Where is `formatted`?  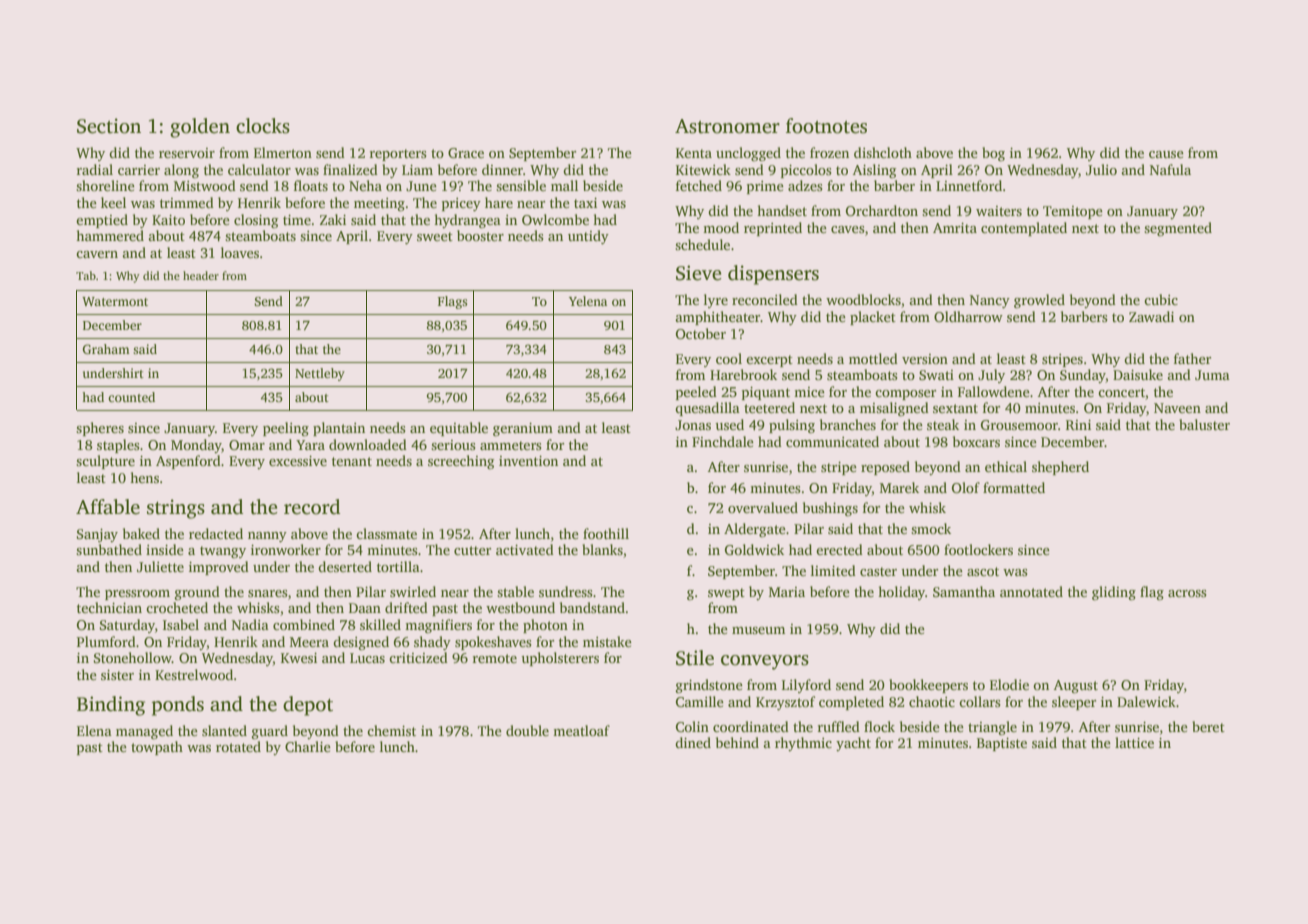 formatted is located at coordinates (1014, 487).
